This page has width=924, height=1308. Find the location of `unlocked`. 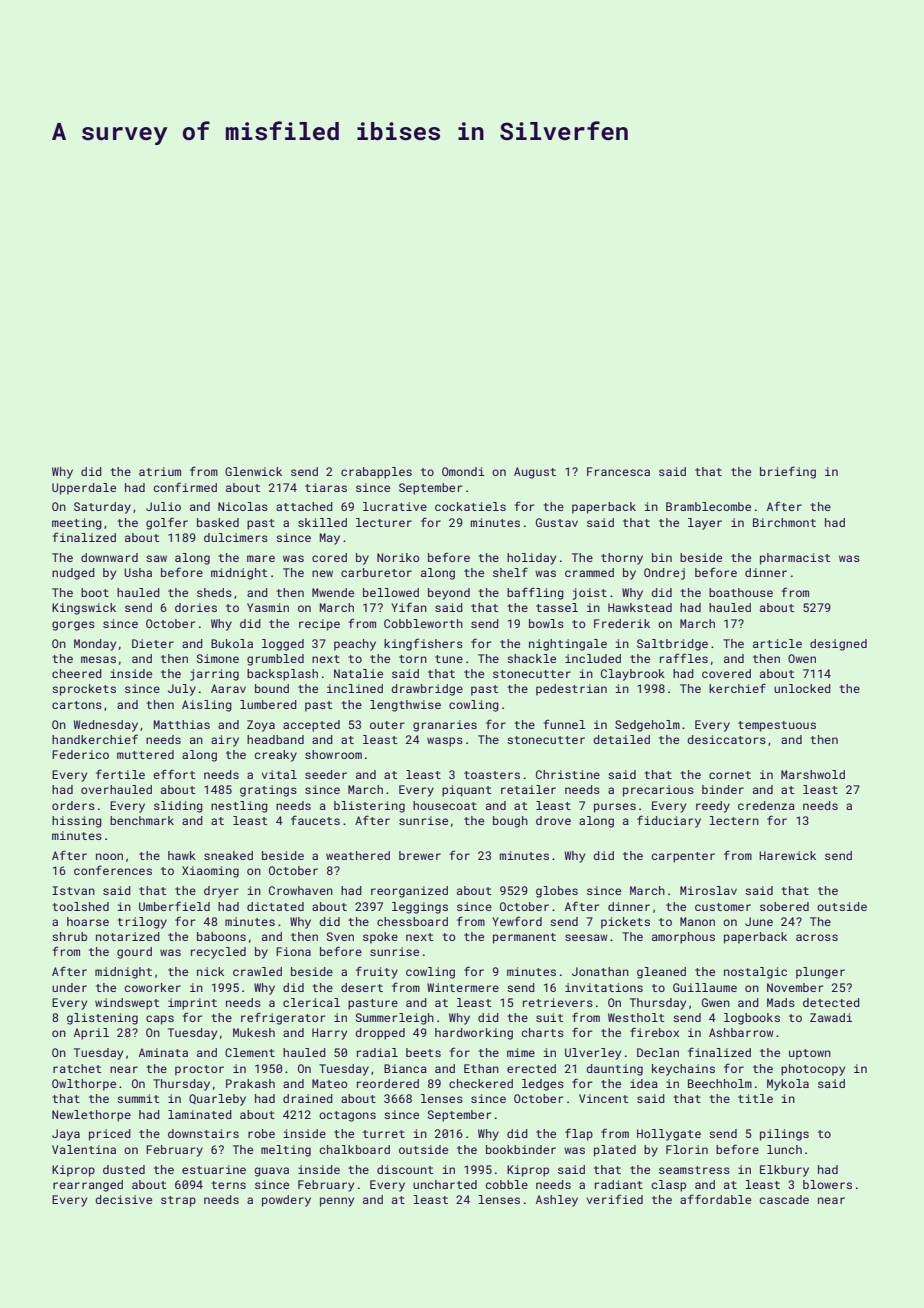

unlocked is located at coordinates (802, 688).
